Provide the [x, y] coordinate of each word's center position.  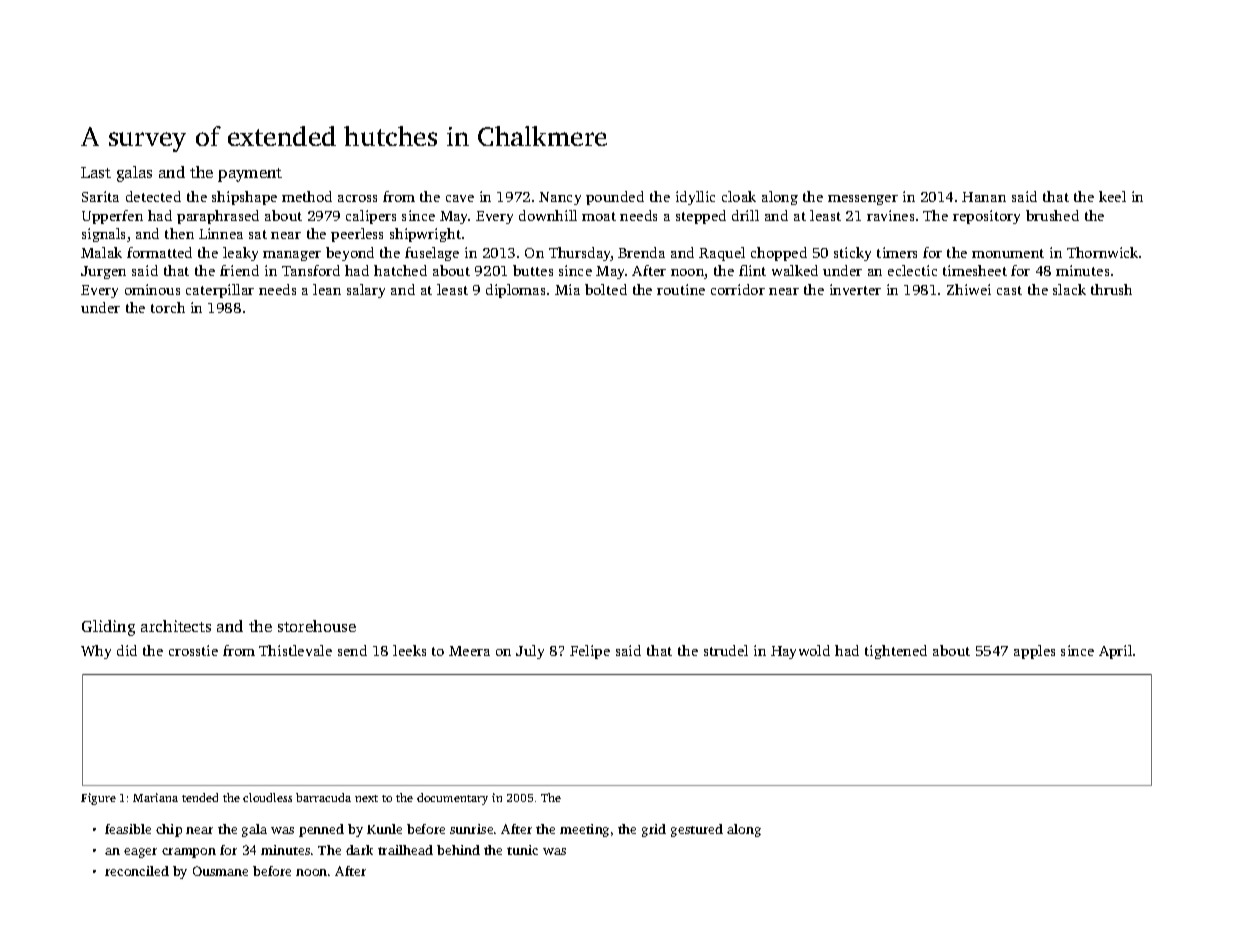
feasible [128, 829]
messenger [863, 200]
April [1115, 652]
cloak [739, 196]
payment [250, 175]
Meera [469, 651]
